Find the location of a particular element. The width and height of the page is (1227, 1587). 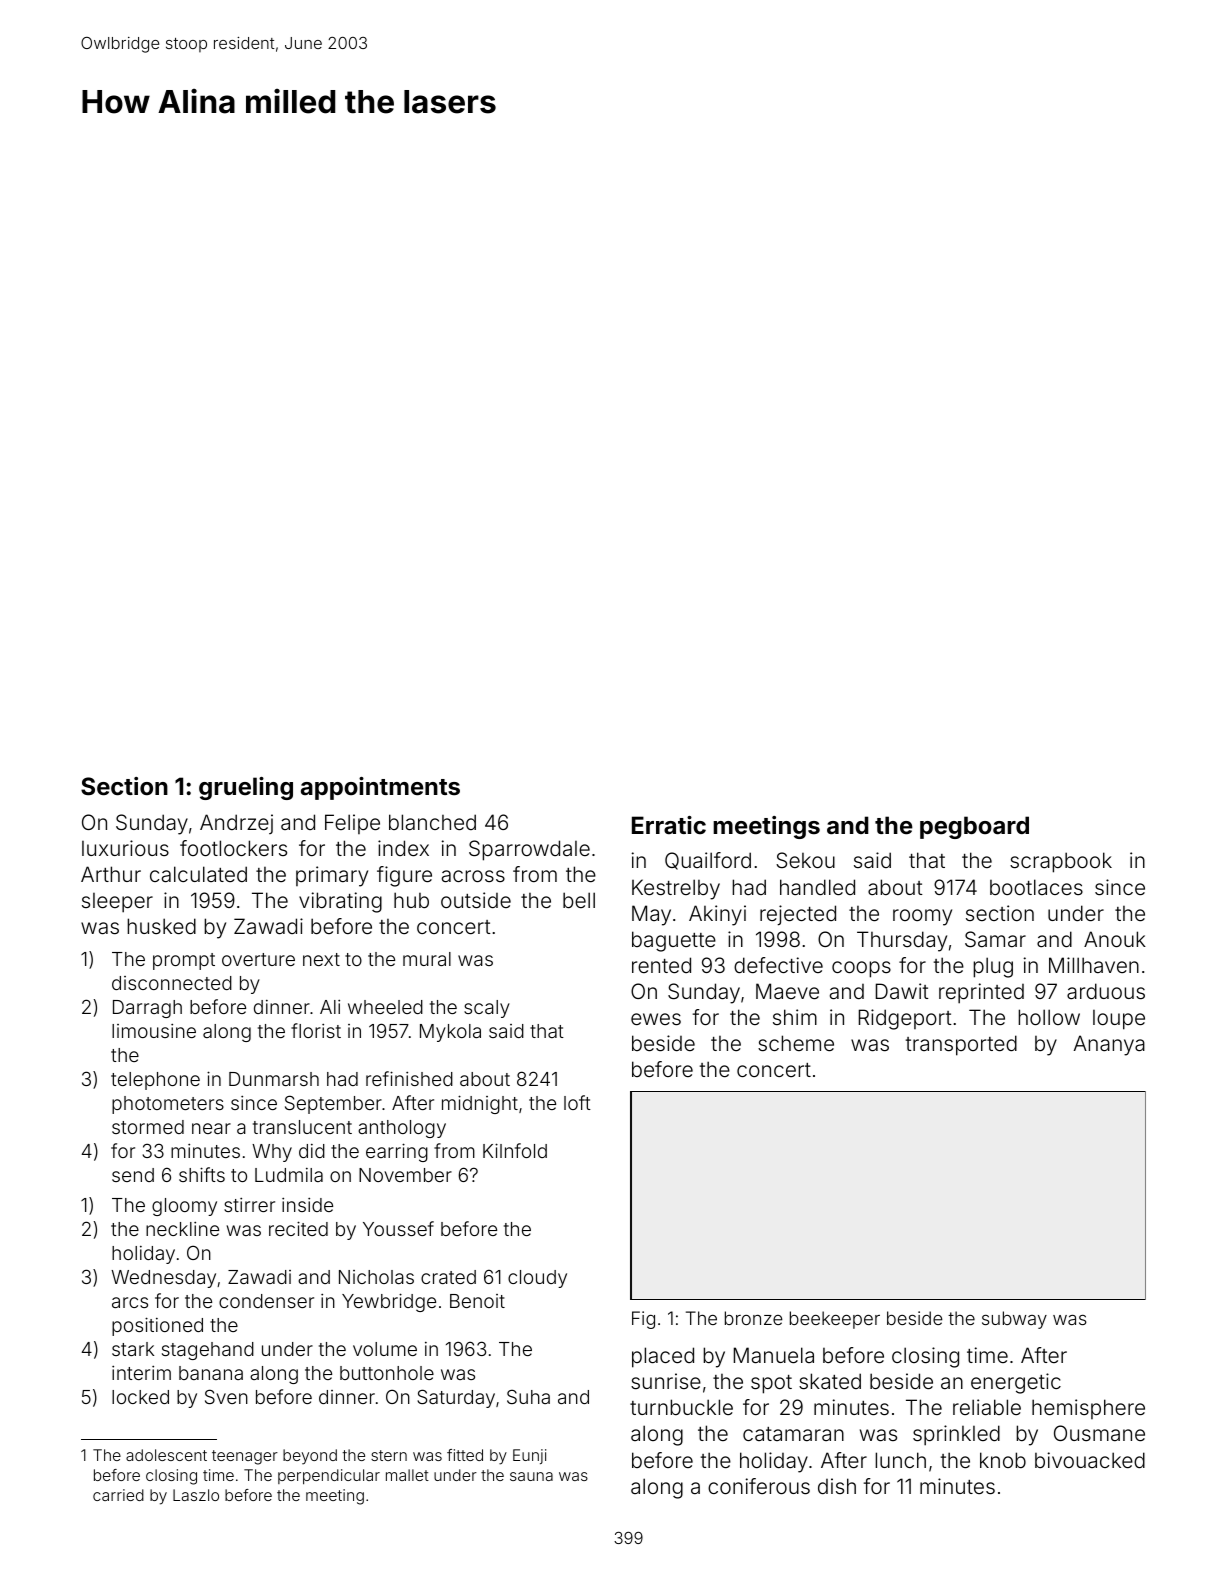

transported is located at coordinates (961, 1045).
